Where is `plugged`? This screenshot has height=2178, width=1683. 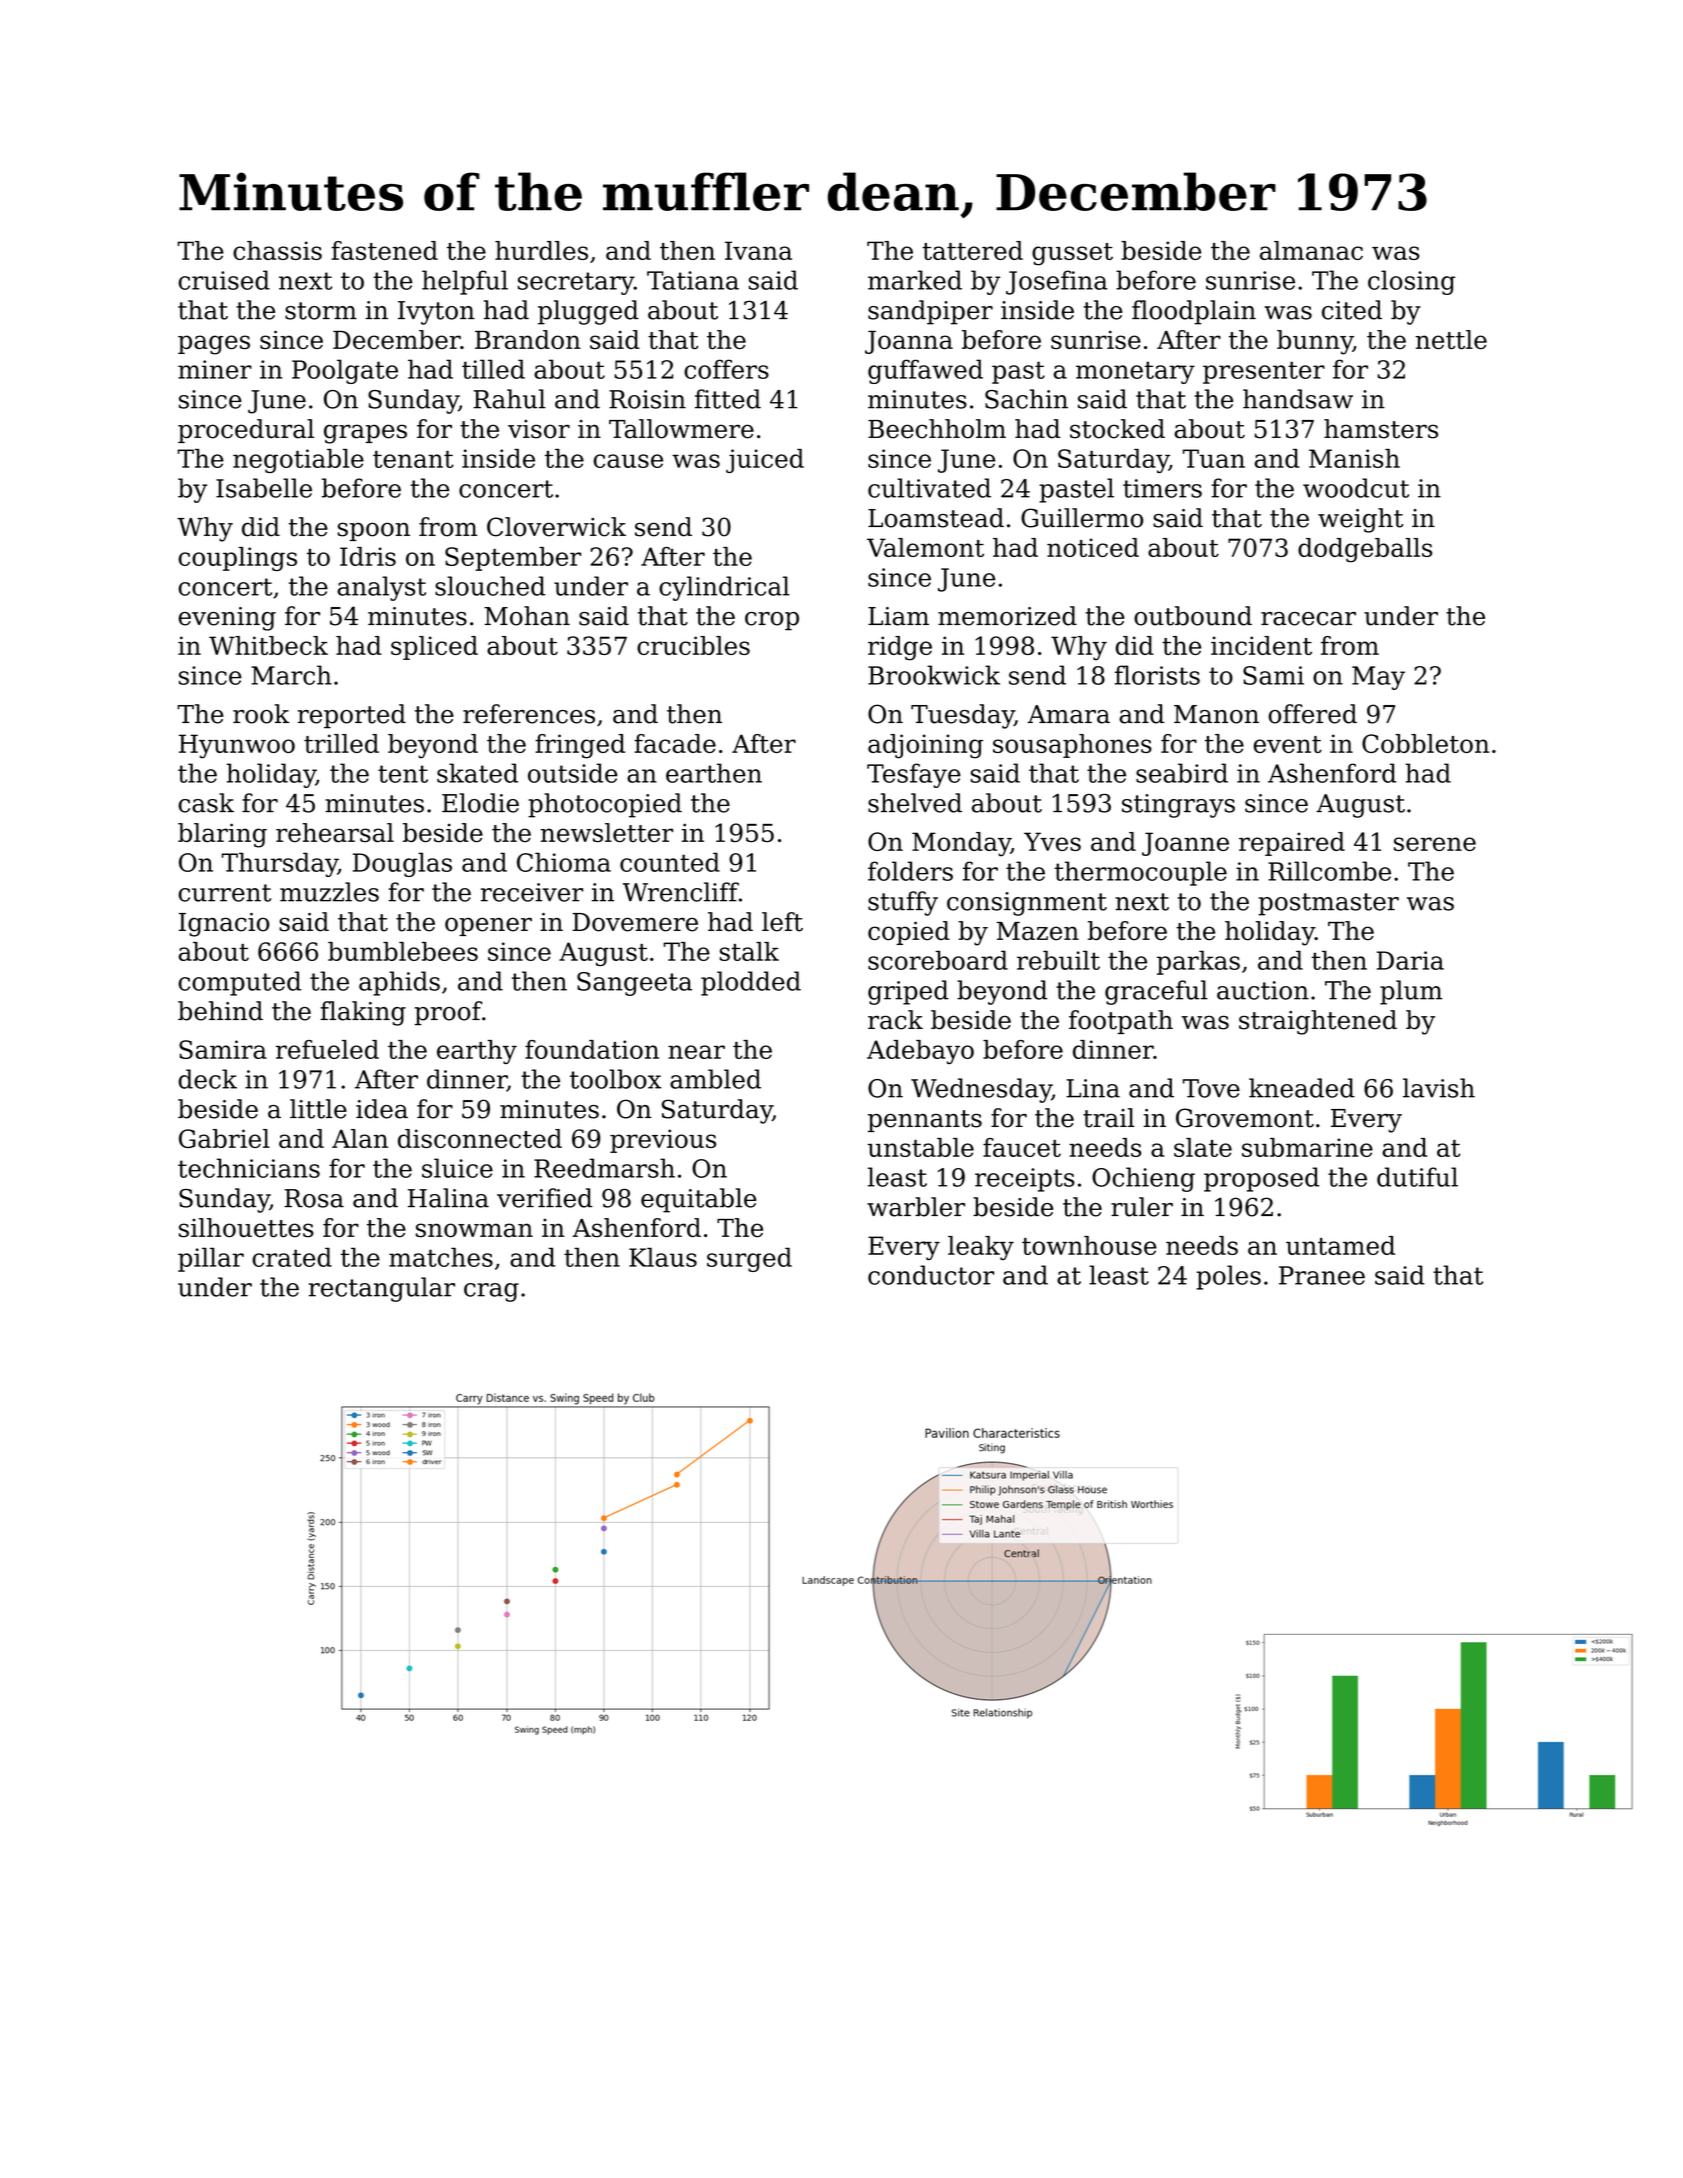 plugged is located at coordinates (588, 312).
